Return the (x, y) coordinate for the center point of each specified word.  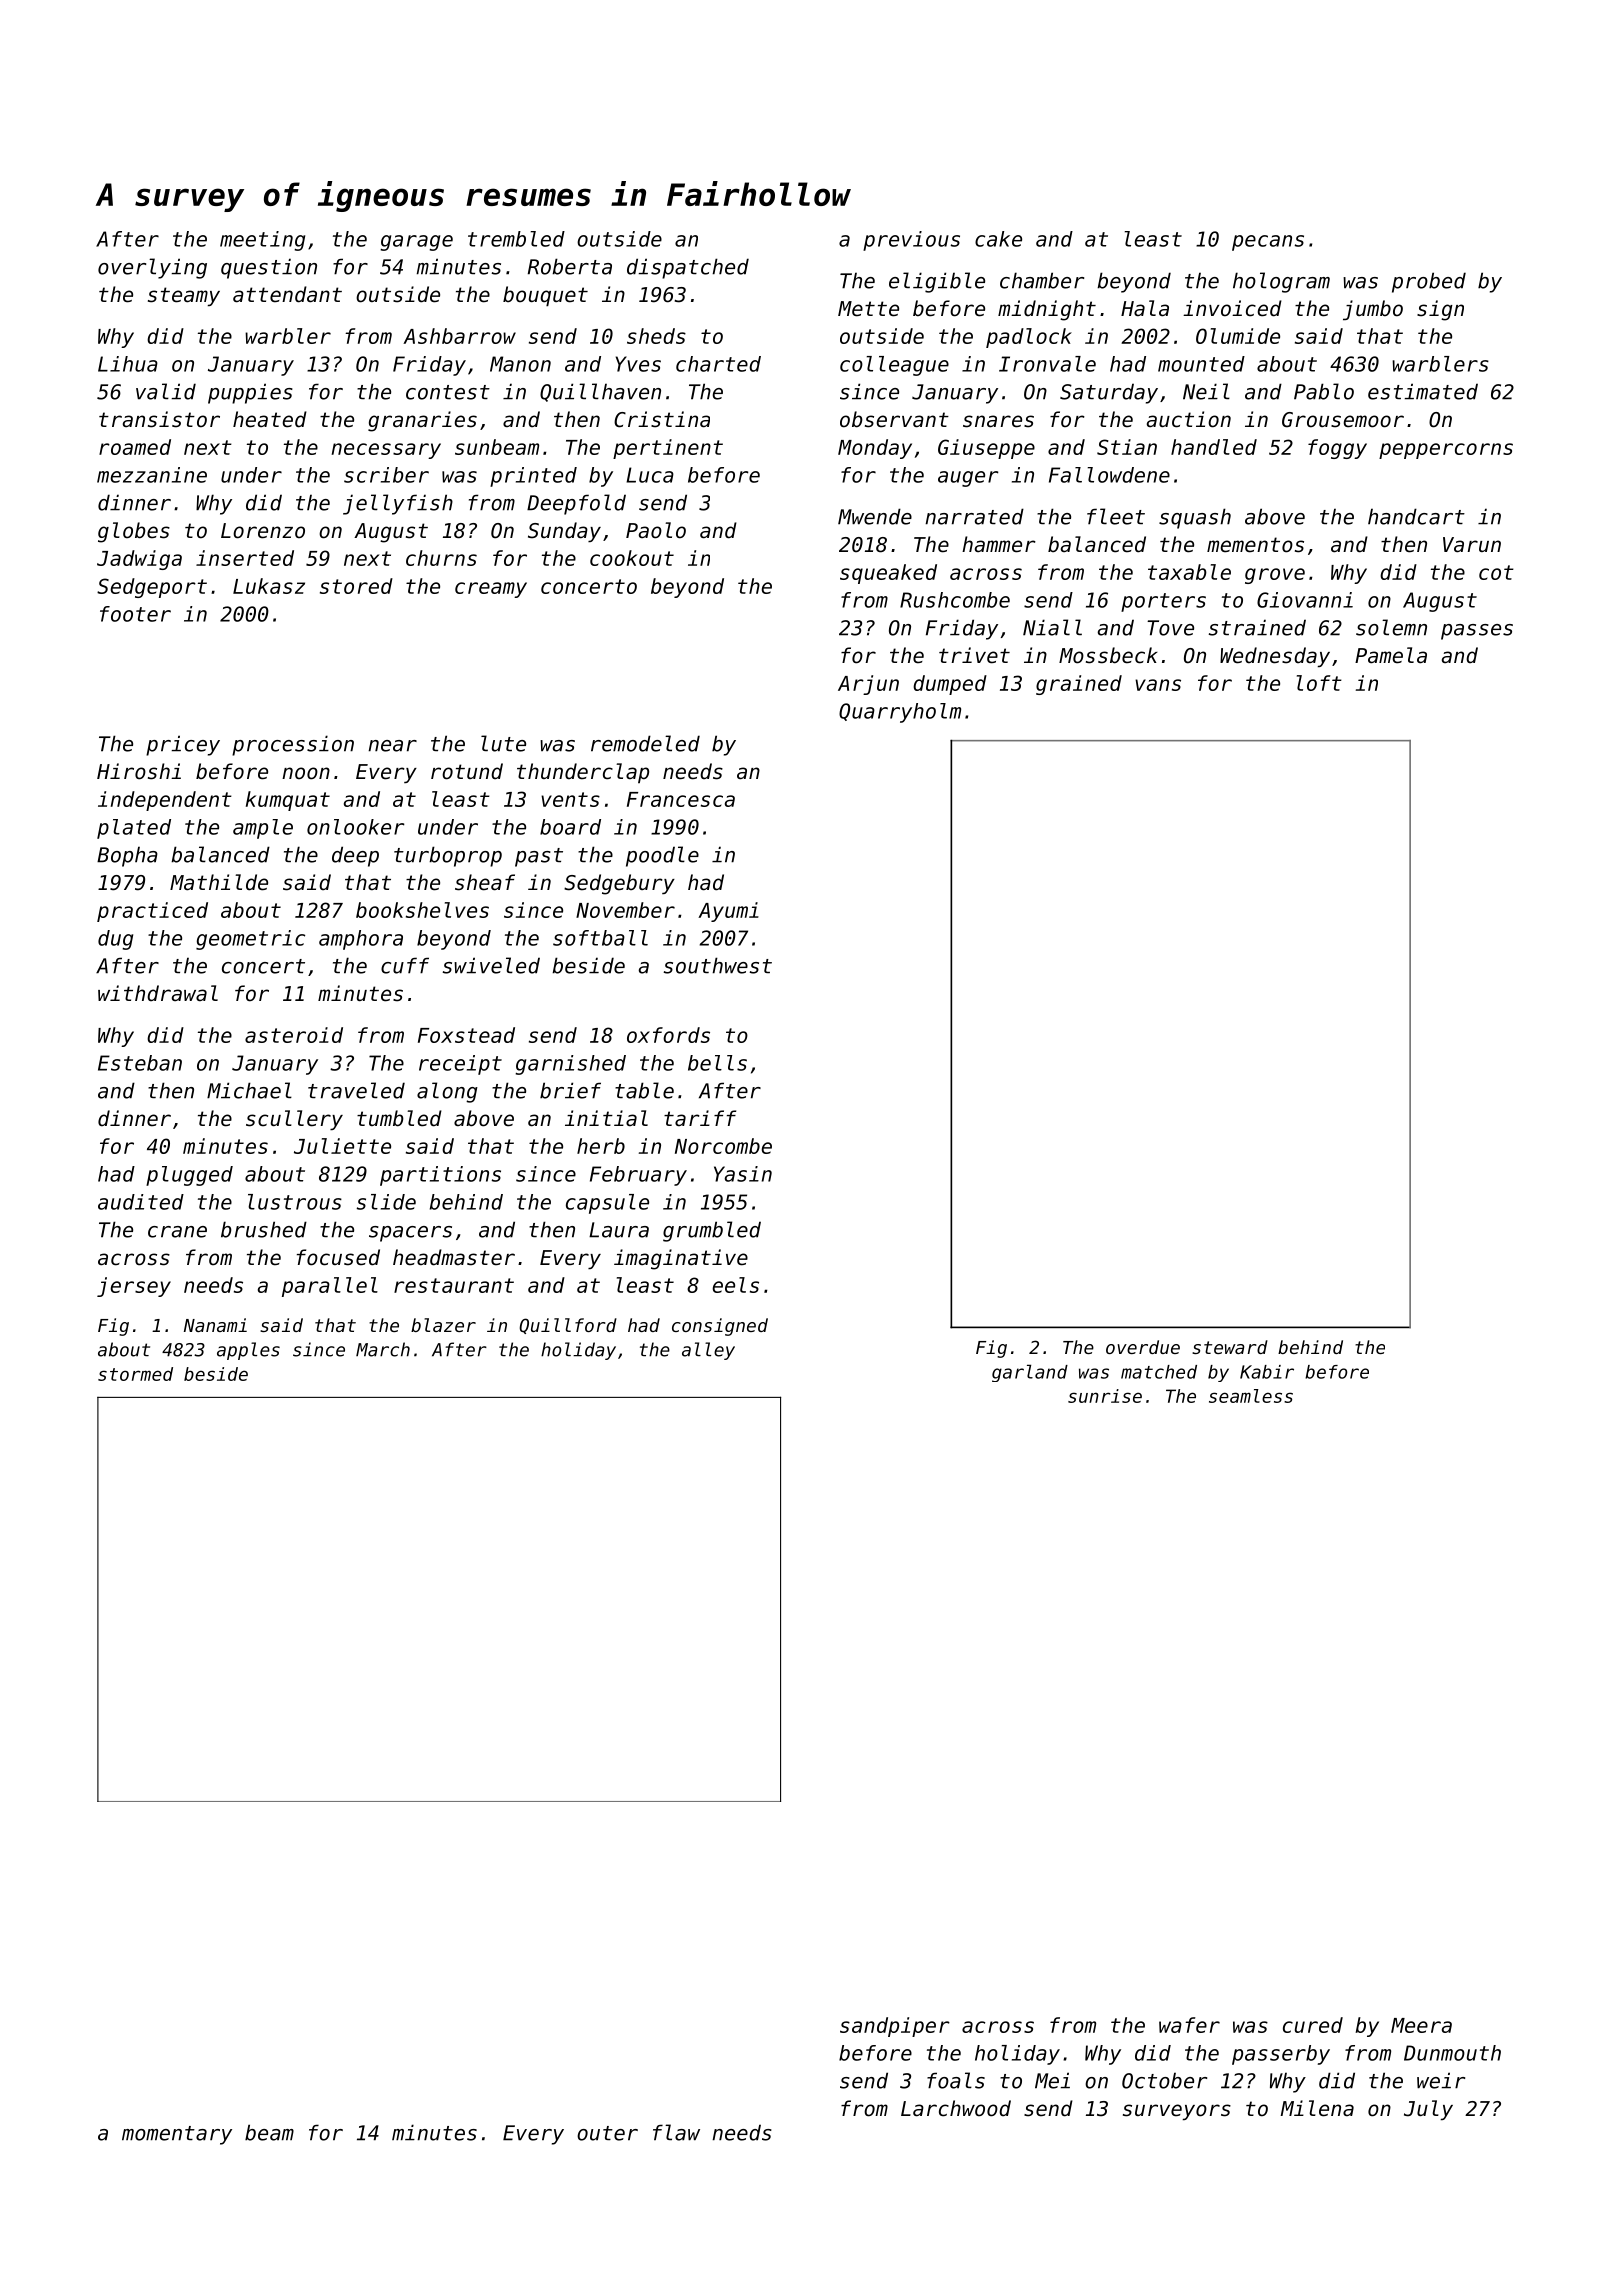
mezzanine (152, 475)
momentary (177, 2135)
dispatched (688, 268)
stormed (135, 1374)
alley (708, 1351)
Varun (1472, 545)
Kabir (1267, 1372)
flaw (676, 2132)
